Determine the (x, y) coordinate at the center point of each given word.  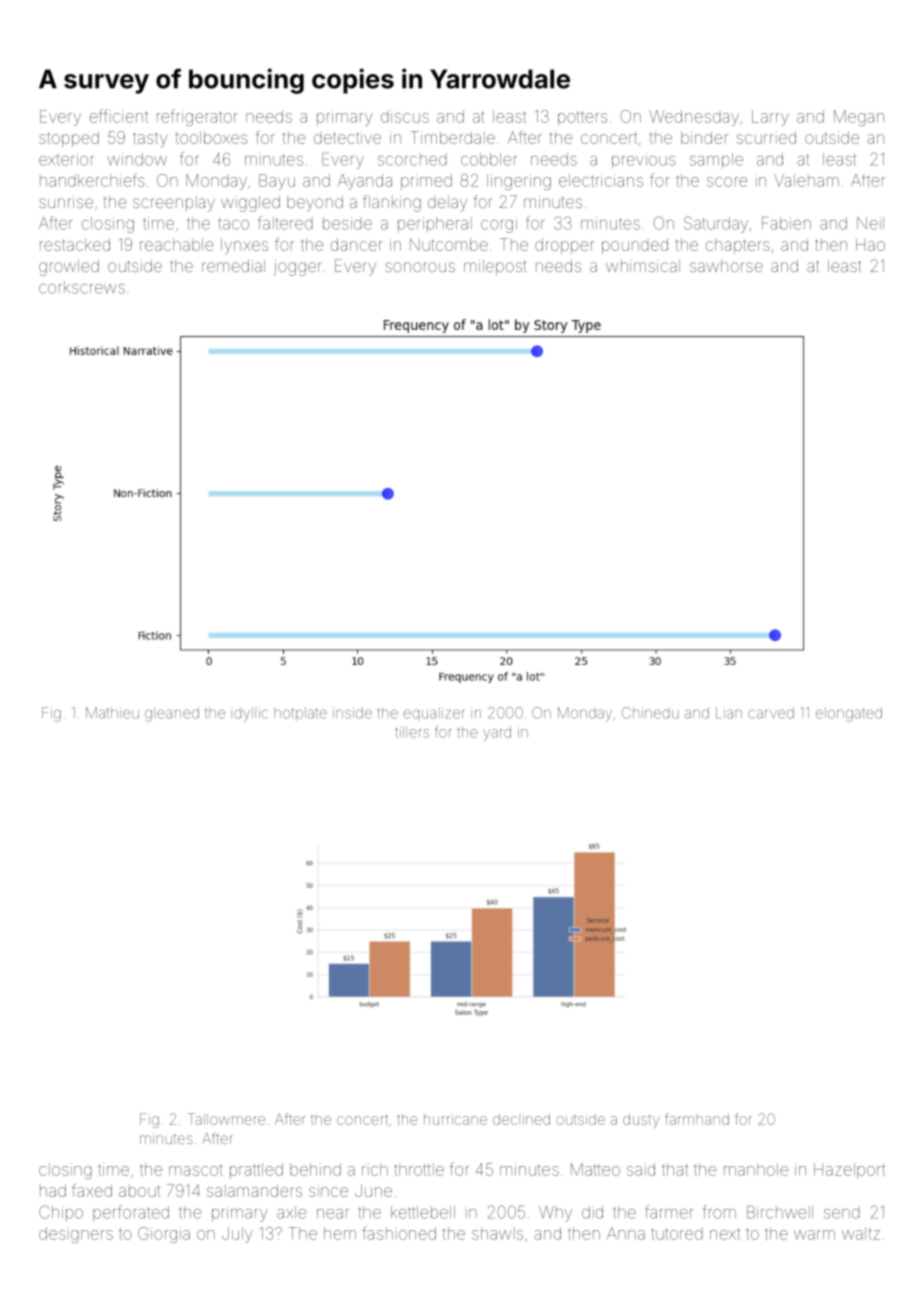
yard (497, 734)
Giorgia (164, 1235)
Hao (870, 244)
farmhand (697, 1119)
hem (340, 1233)
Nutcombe (449, 244)
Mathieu (112, 713)
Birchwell (780, 1212)
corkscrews (82, 287)
